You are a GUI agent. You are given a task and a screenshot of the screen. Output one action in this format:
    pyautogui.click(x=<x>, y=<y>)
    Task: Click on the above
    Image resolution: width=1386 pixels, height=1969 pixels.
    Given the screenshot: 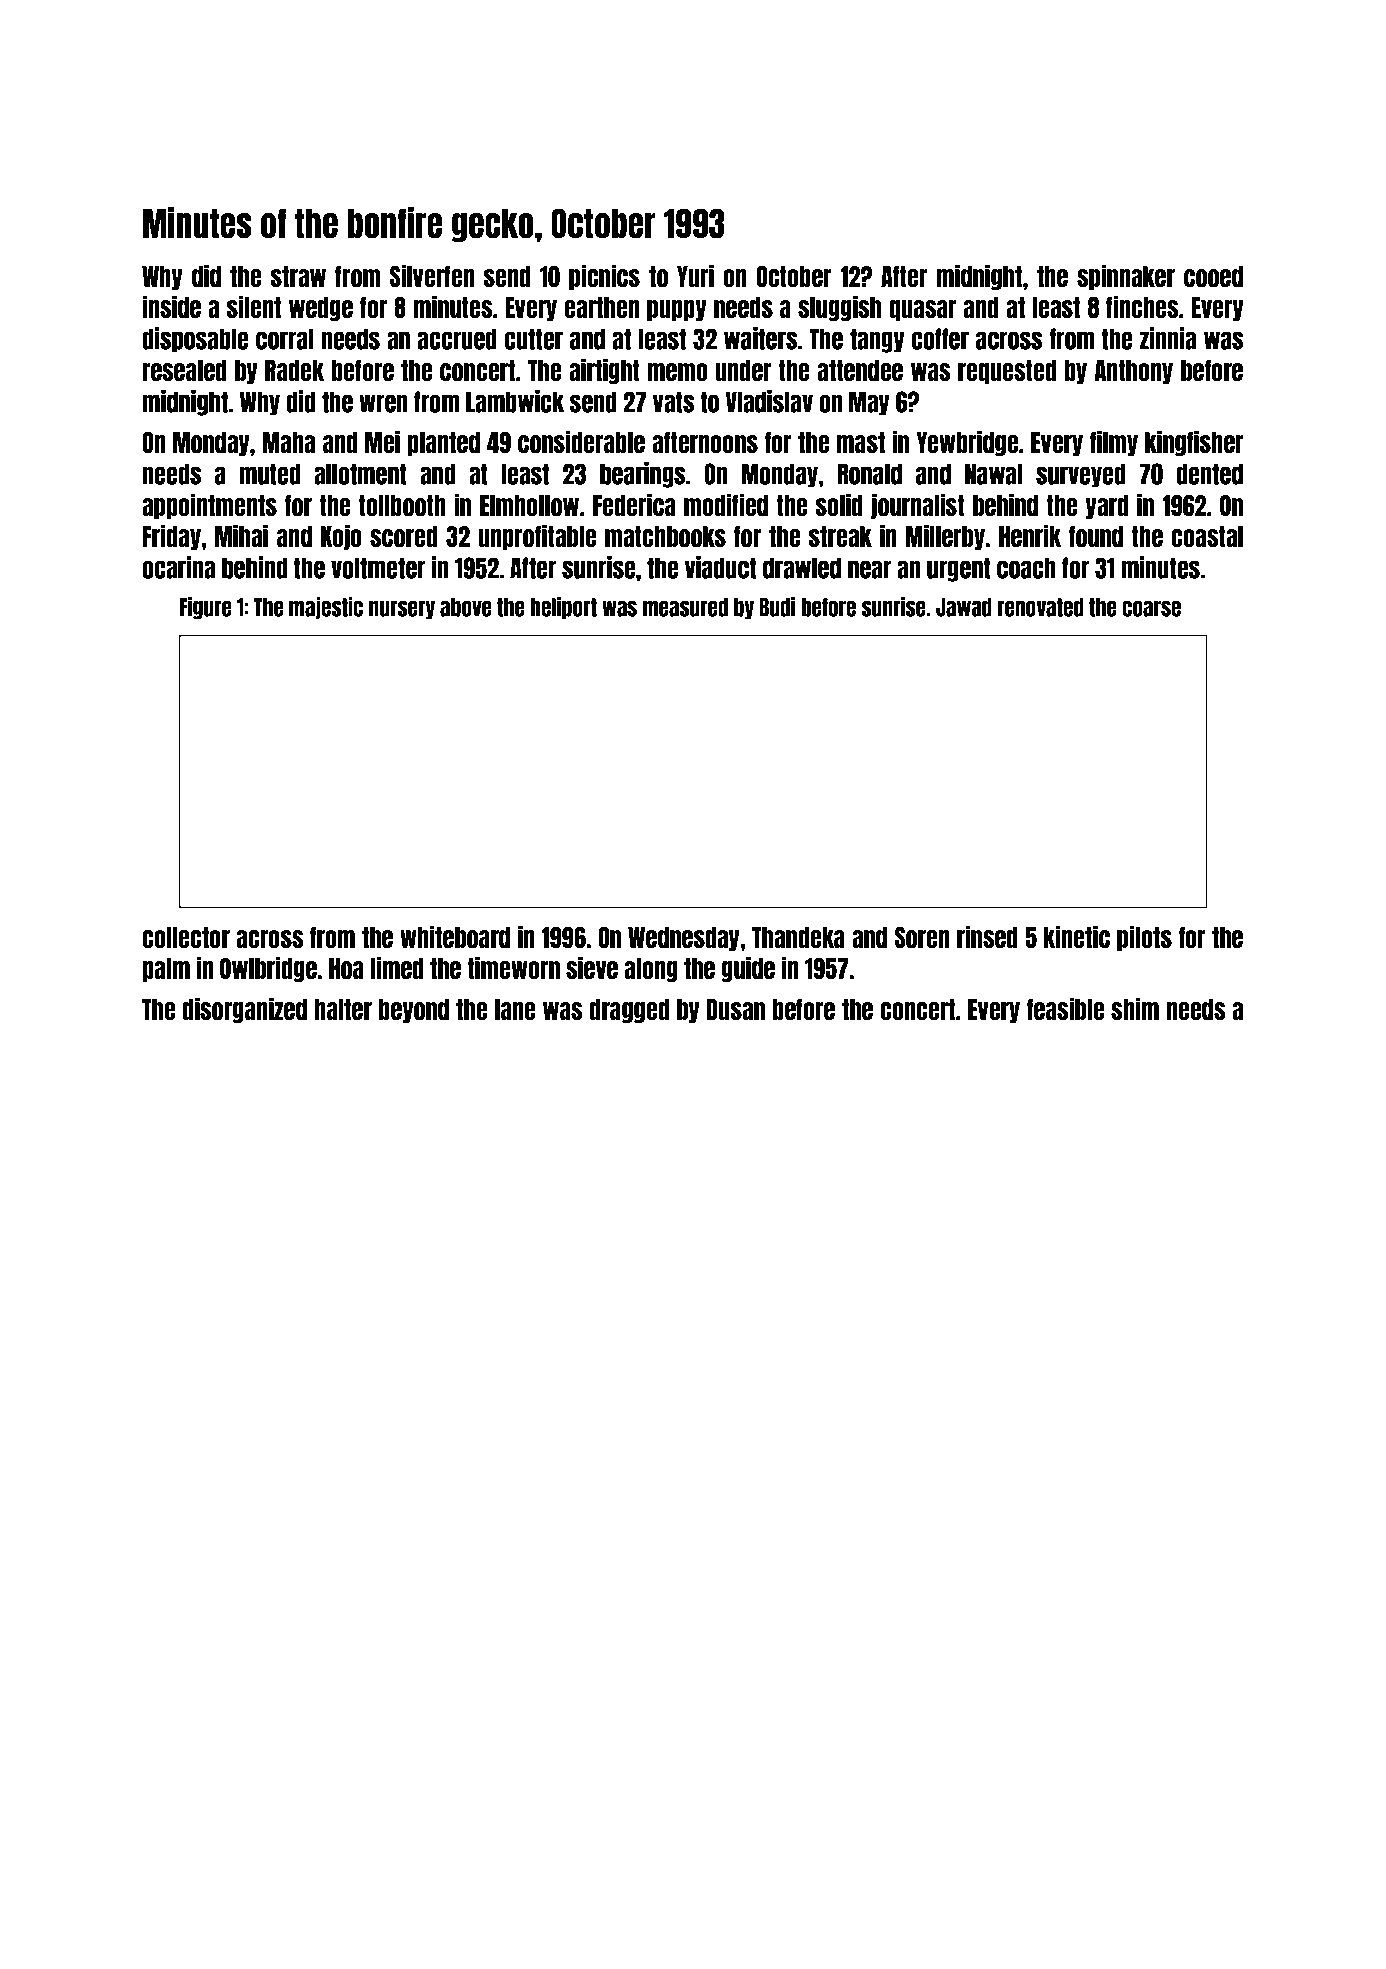 What is the action you would take?
    pyautogui.click(x=466, y=607)
